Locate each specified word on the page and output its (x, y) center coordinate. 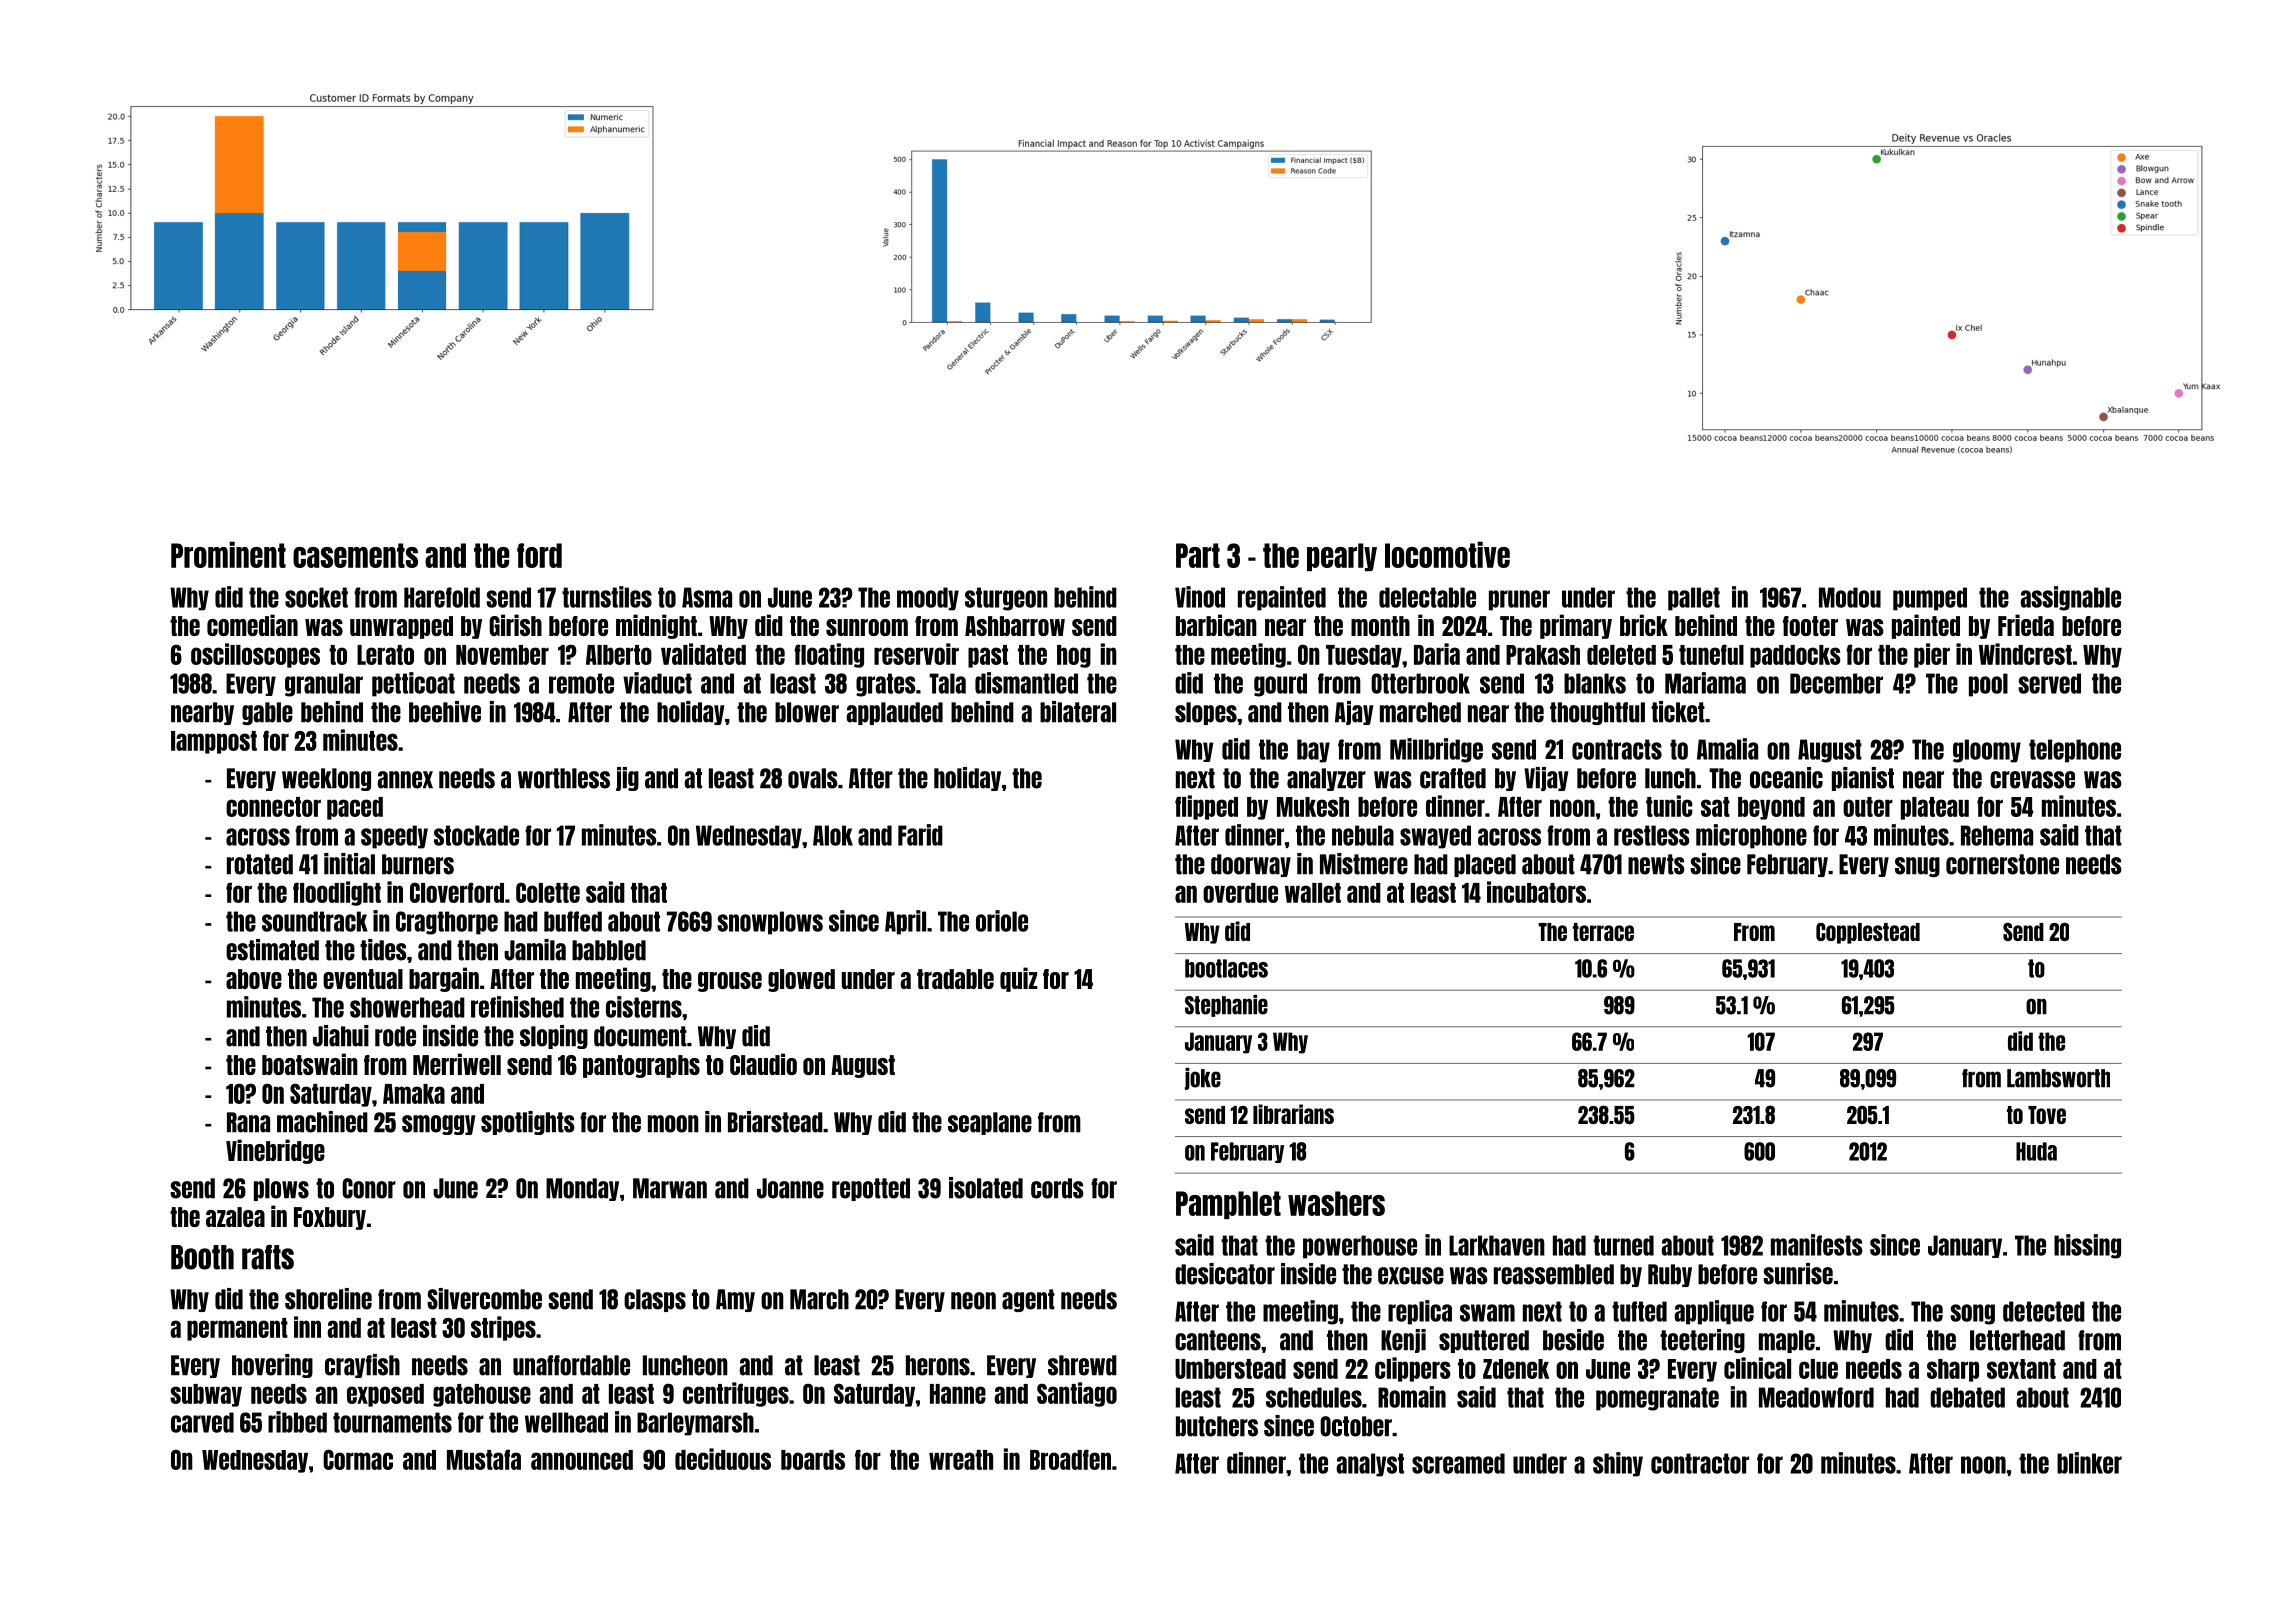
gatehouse (482, 1395)
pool (1988, 685)
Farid (920, 835)
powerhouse (1360, 1247)
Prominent (228, 554)
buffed (573, 921)
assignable (2070, 598)
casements (355, 555)
